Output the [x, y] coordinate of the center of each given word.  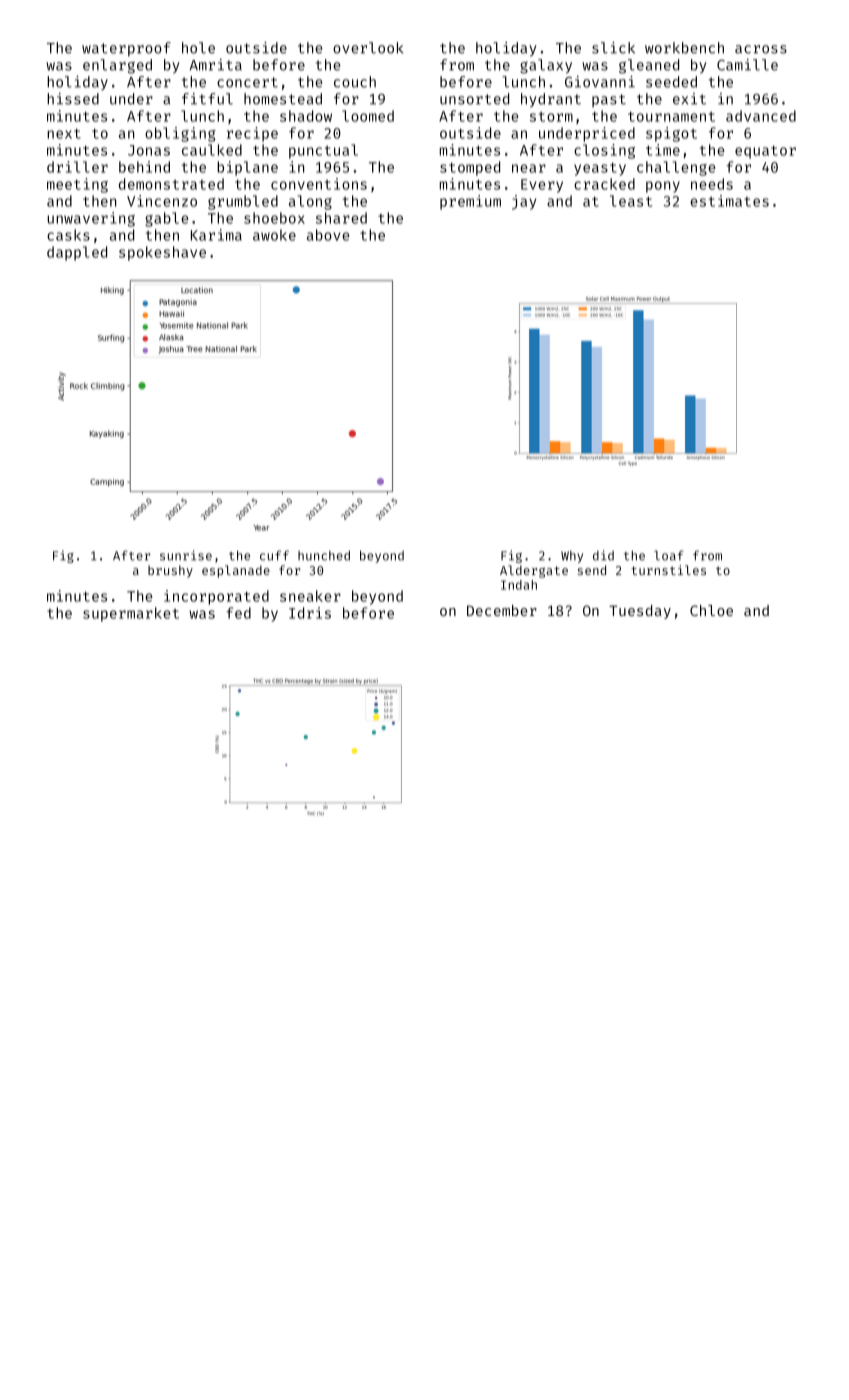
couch [355, 82]
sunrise [186, 555]
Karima [216, 235]
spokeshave [162, 253]
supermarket [131, 614]
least [631, 201]
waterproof [126, 49]
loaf [669, 555]
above [328, 235]
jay [524, 202]
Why [572, 557]
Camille [747, 65]
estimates [729, 201]
